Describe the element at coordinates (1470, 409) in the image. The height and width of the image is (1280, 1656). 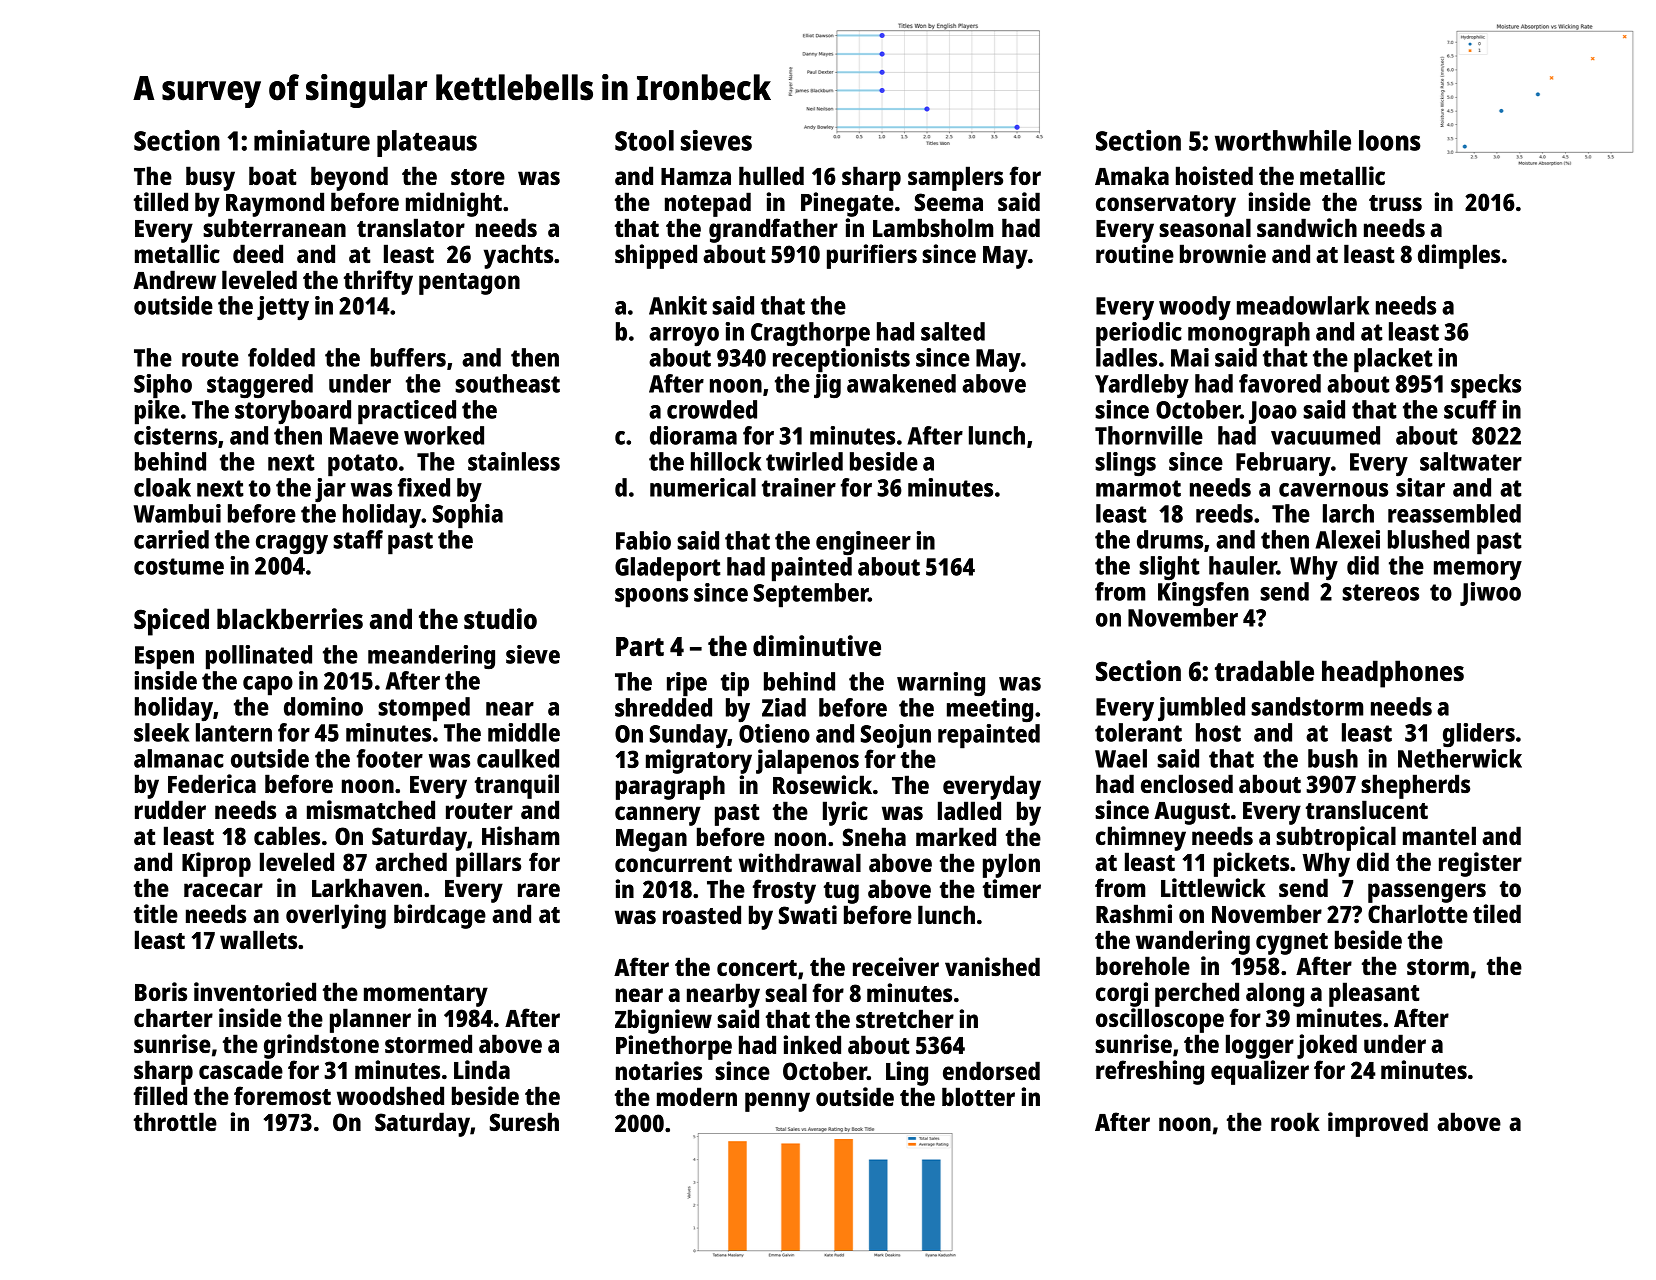
I see `scuff` at that location.
